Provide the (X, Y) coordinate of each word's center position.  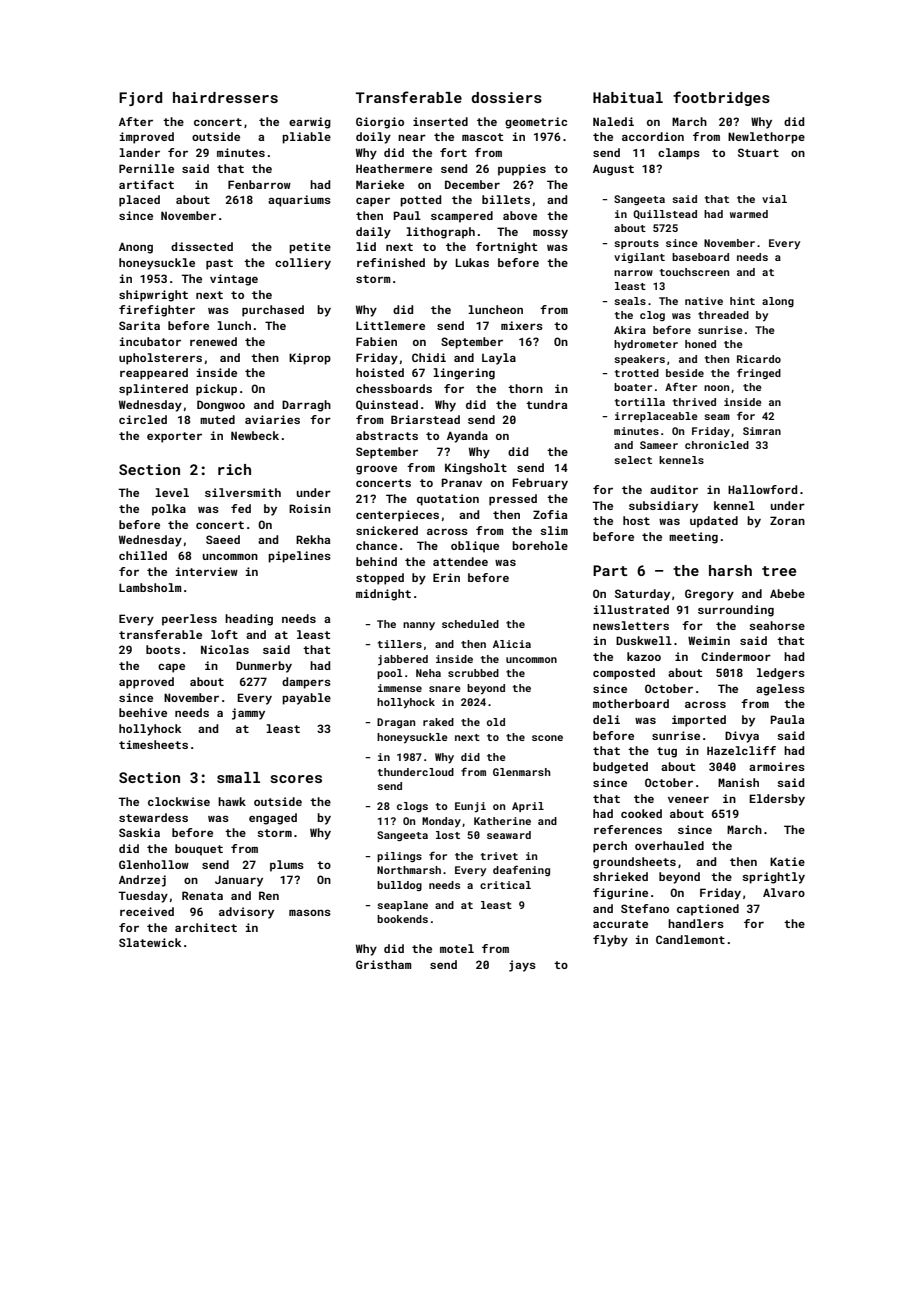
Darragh (306, 406)
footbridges (721, 98)
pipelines (299, 557)
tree (779, 571)
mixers (522, 325)
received (147, 911)
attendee (460, 561)
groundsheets (634, 863)
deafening (521, 870)
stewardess (153, 817)
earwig (310, 123)
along (778, 302)
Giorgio (380, 123)
